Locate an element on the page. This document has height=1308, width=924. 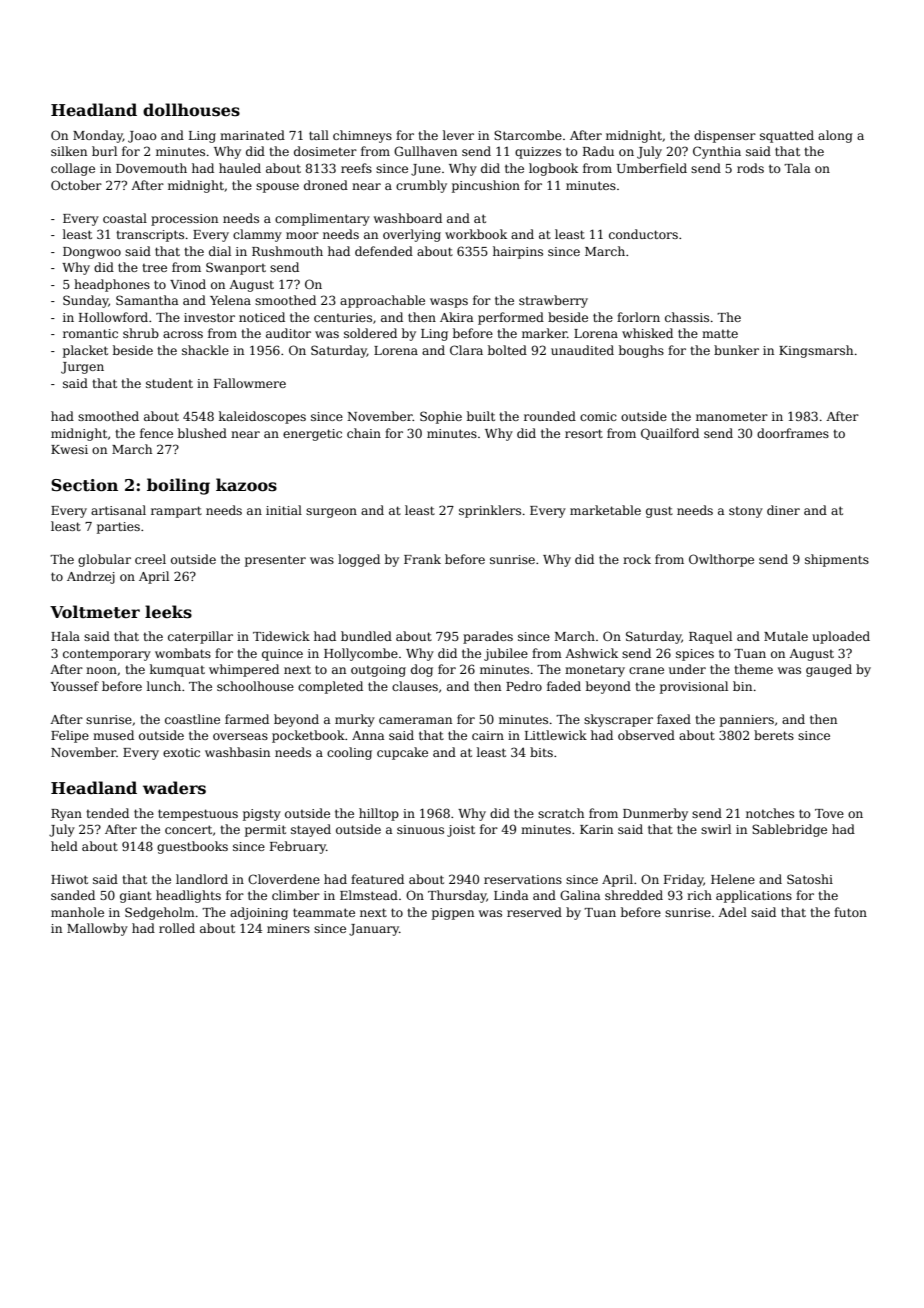
dollhouses is located at coordinates (191, 110).
